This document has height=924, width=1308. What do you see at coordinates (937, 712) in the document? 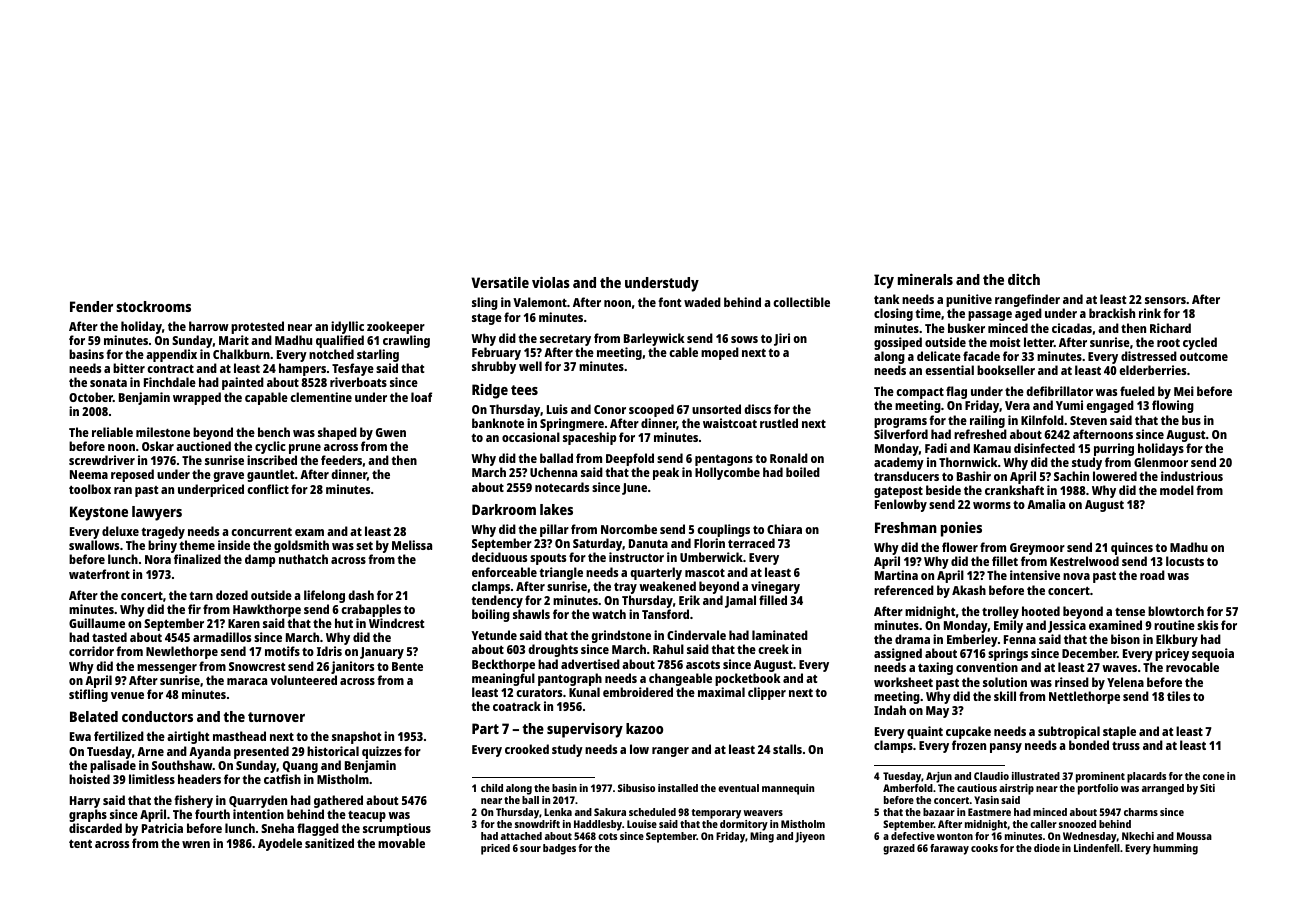
I see `May` at bounding box center [937, 712].
